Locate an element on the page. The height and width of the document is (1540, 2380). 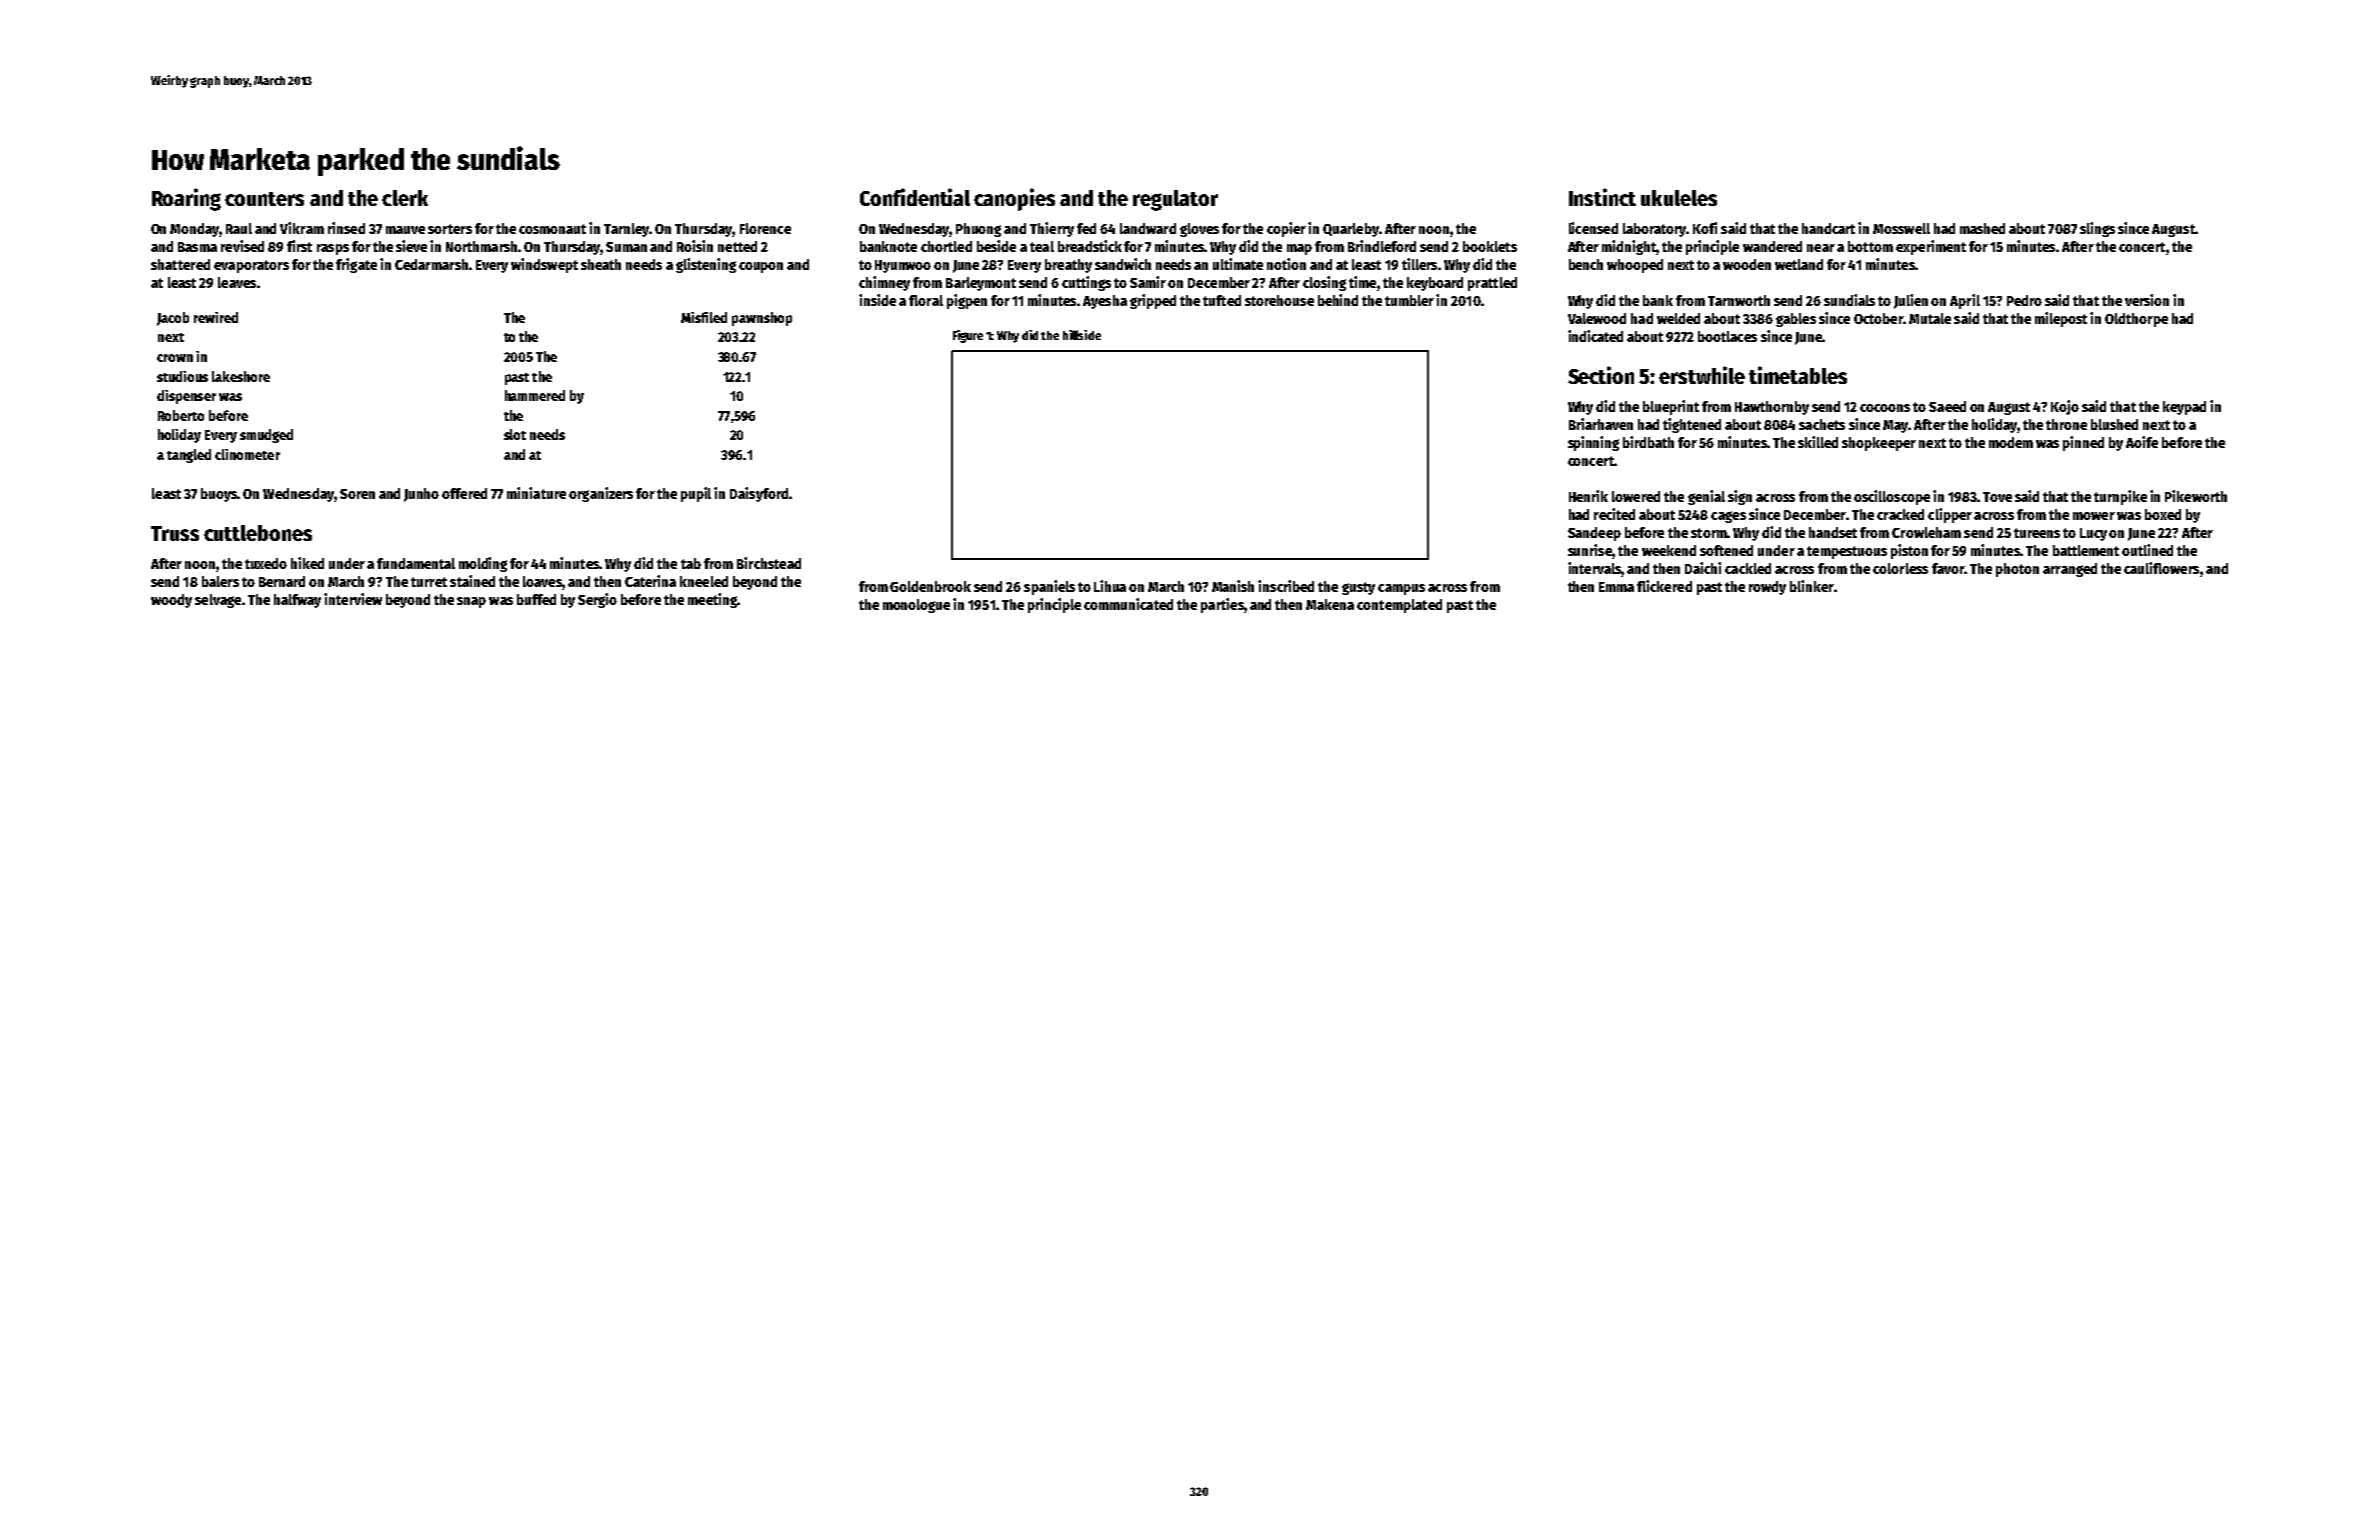
Confidential is located at coordinates (915, 197).
